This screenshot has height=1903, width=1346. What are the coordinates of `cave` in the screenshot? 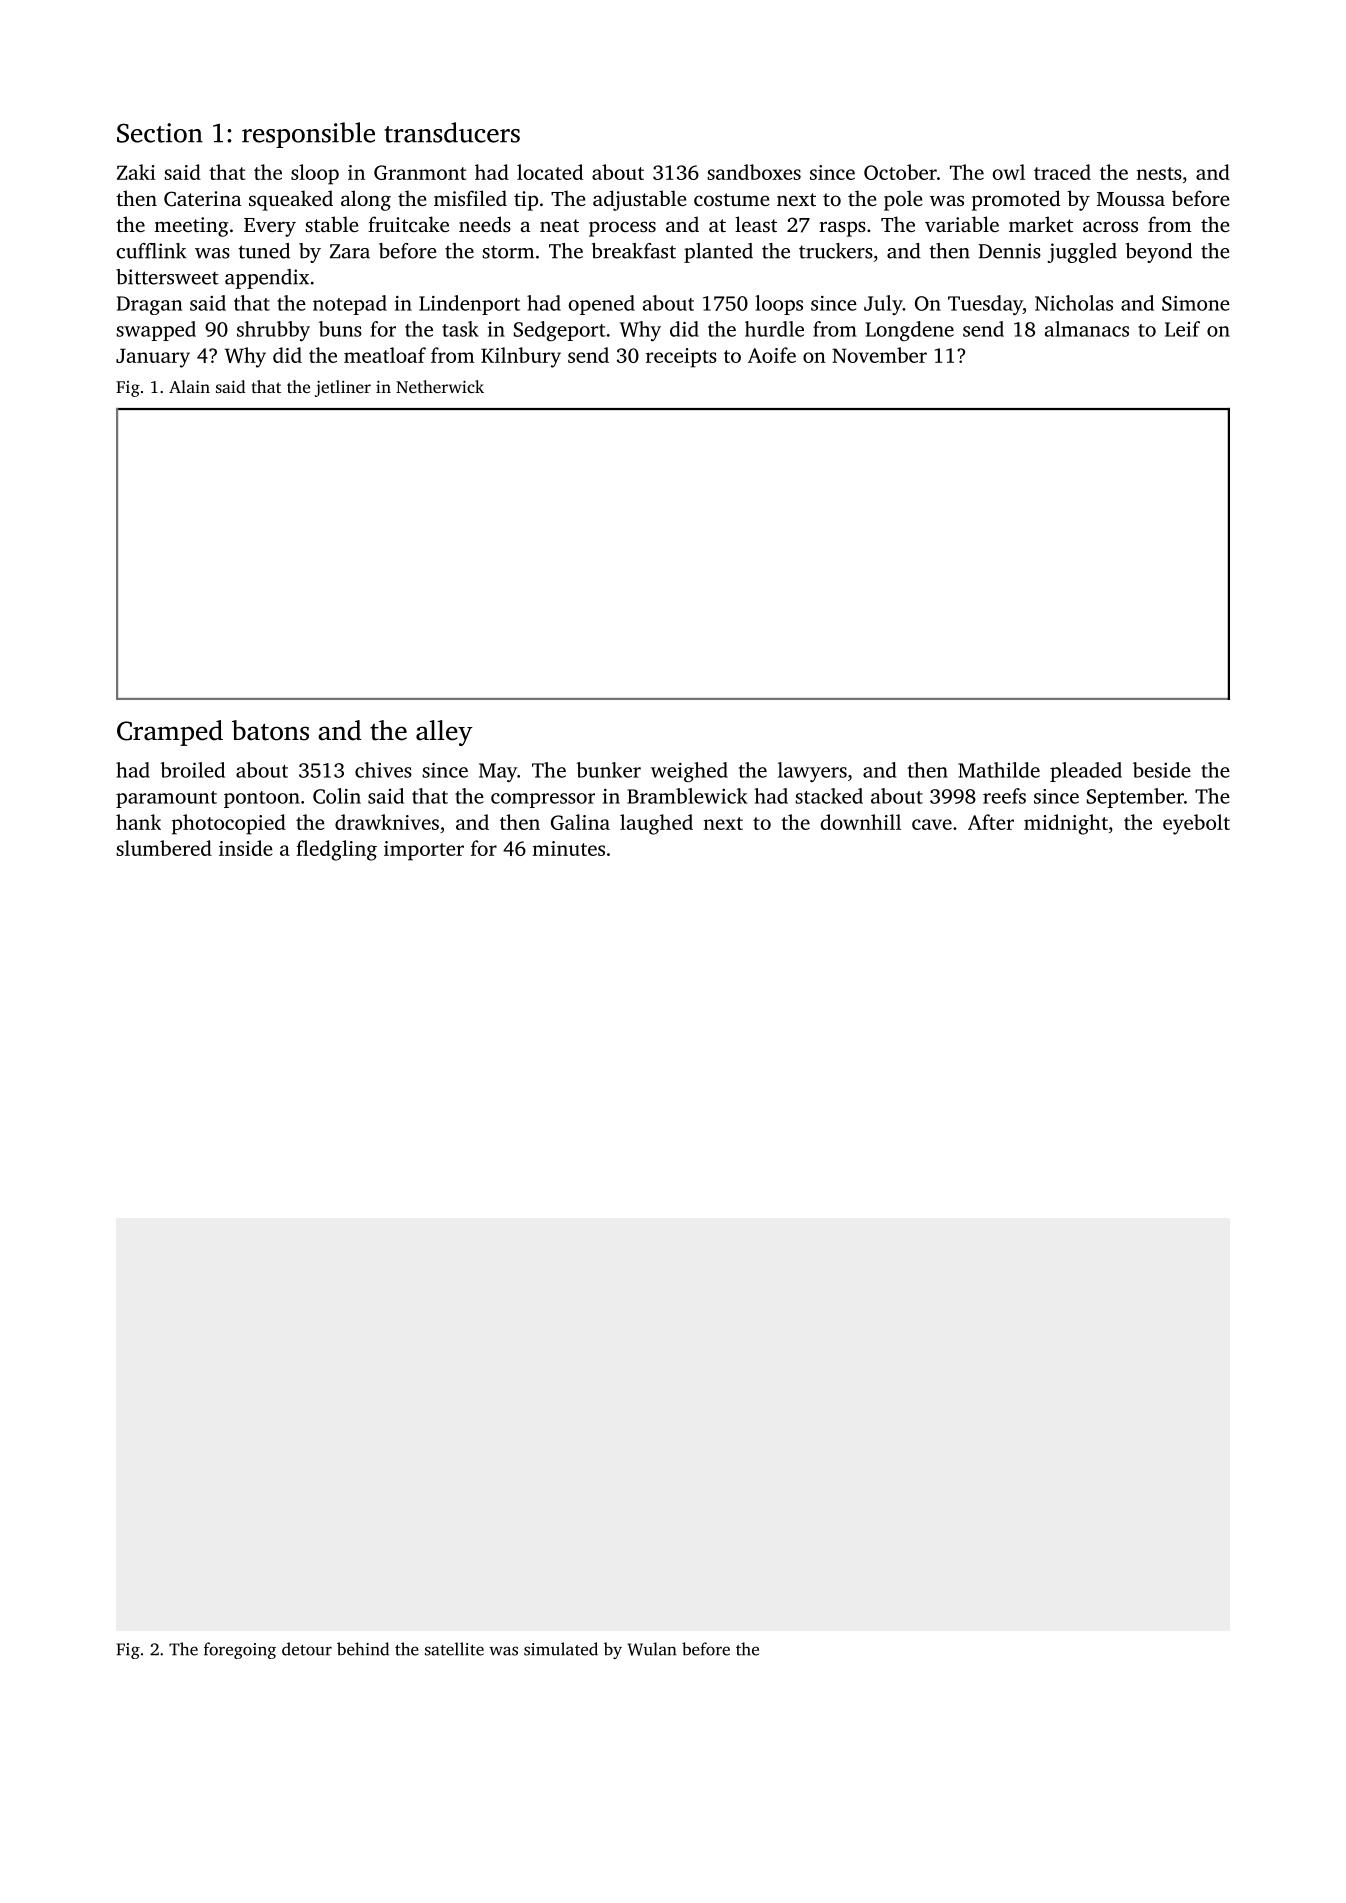 It's located at (932, 824).
